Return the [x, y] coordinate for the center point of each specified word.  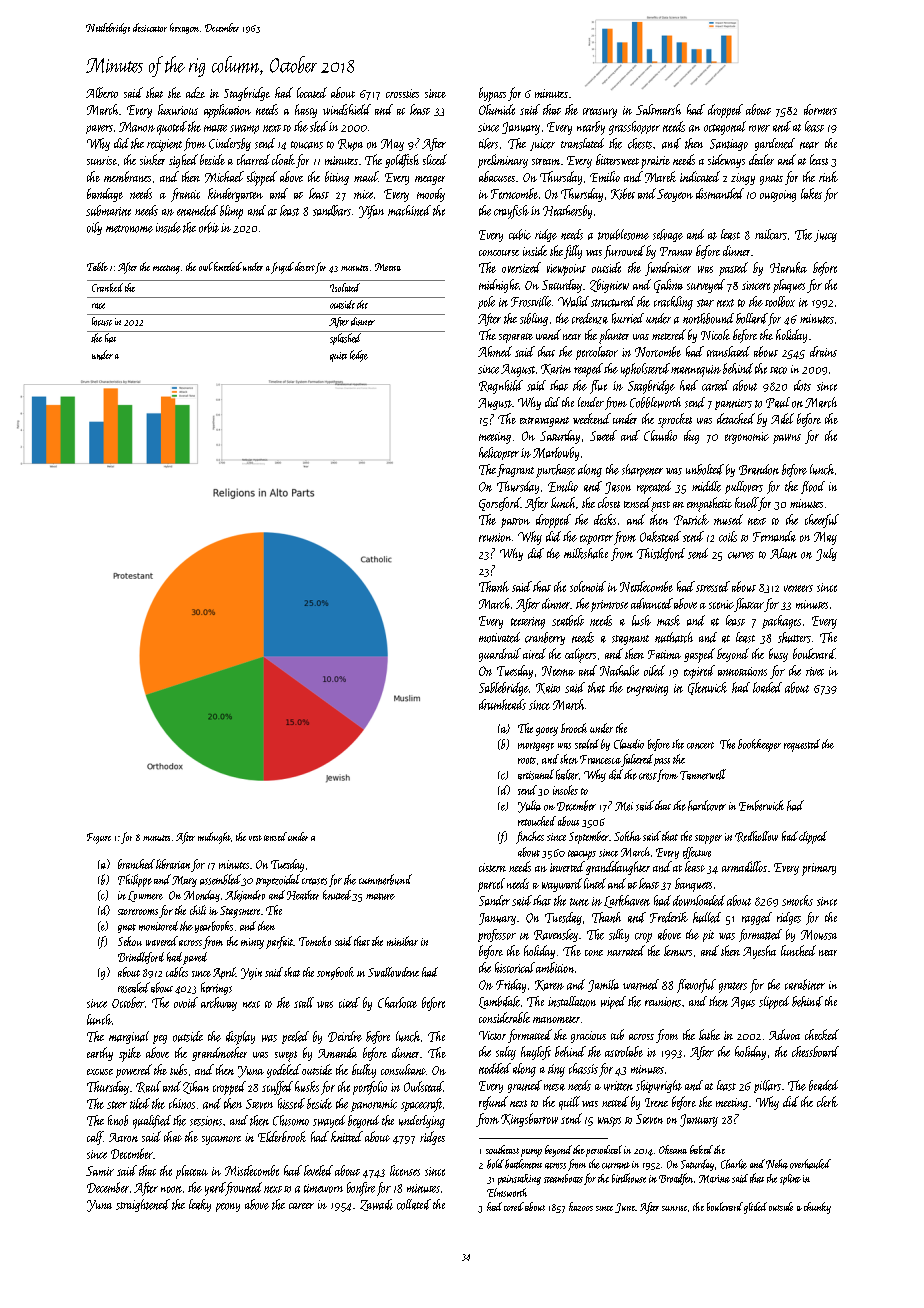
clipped [813, 837]
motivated [499, 637]
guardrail [500, 655]
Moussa [819, 935]
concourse [499, 253]
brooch [574, 728]
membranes [127, 176]
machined [409, 210]
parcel [491, 885]
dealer [761, 159]
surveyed [706, 286]
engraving [647, 690]
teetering [528, 623]
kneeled [228, 266]
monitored [158, 926]
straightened [143, 1205]
